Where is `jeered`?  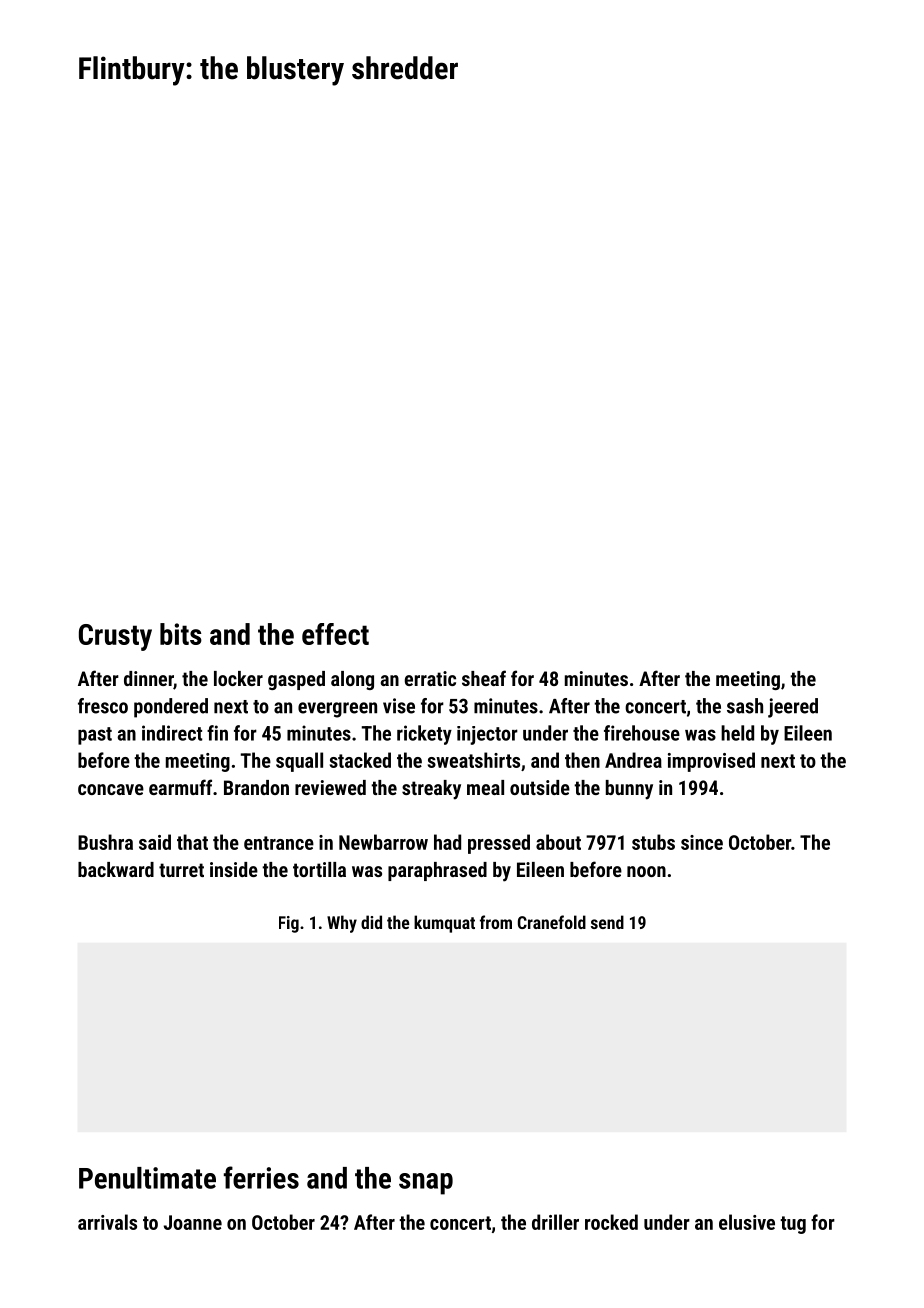 jeered is located at coordinates (793, 708).
